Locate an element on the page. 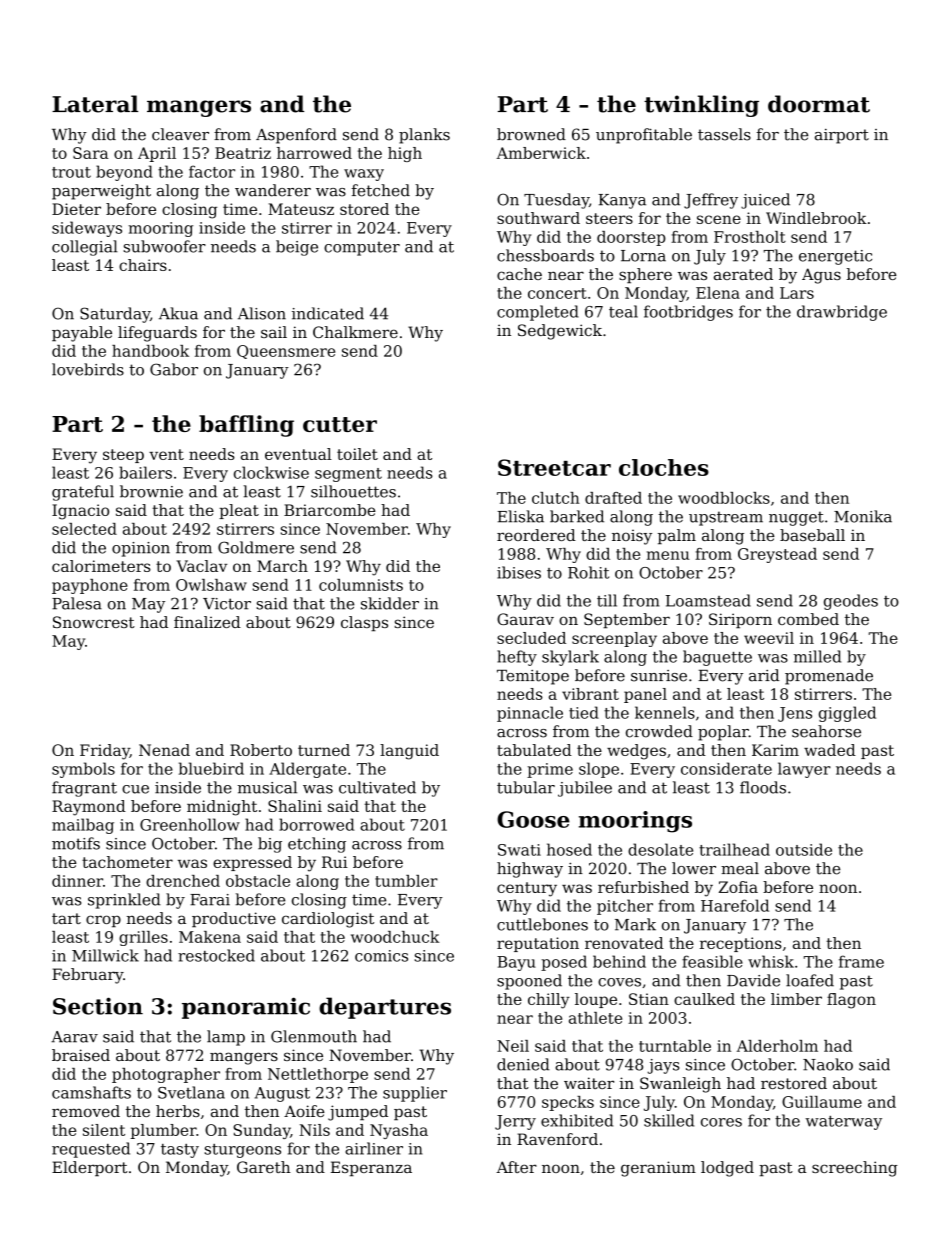 This image has height=1233, width=952. languid is located at coordinates (409, 752).
